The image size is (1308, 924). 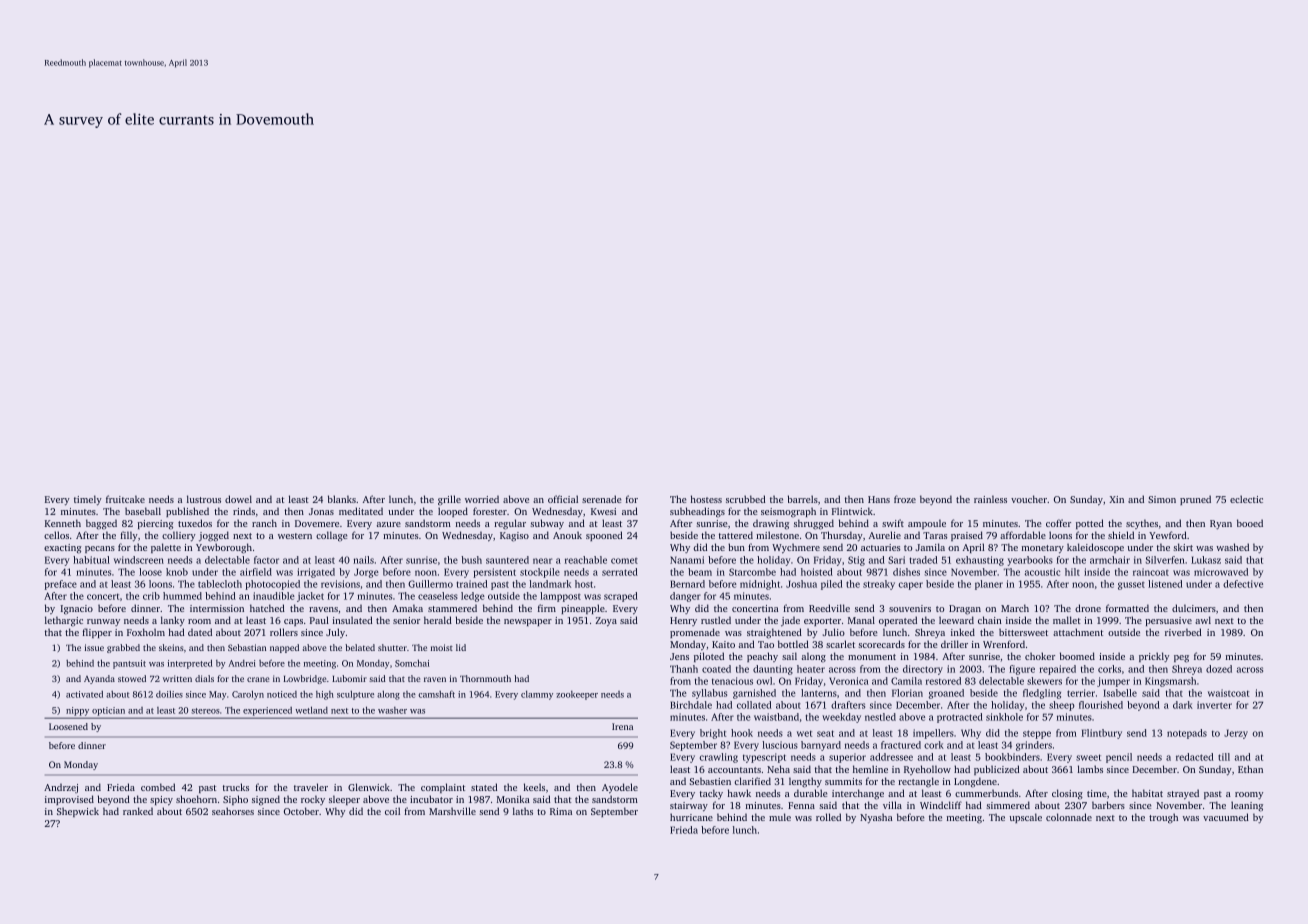 What do you see at coordinates (242, 663) in the document?
I see `Andrei` at bounding box center [242, 663].
